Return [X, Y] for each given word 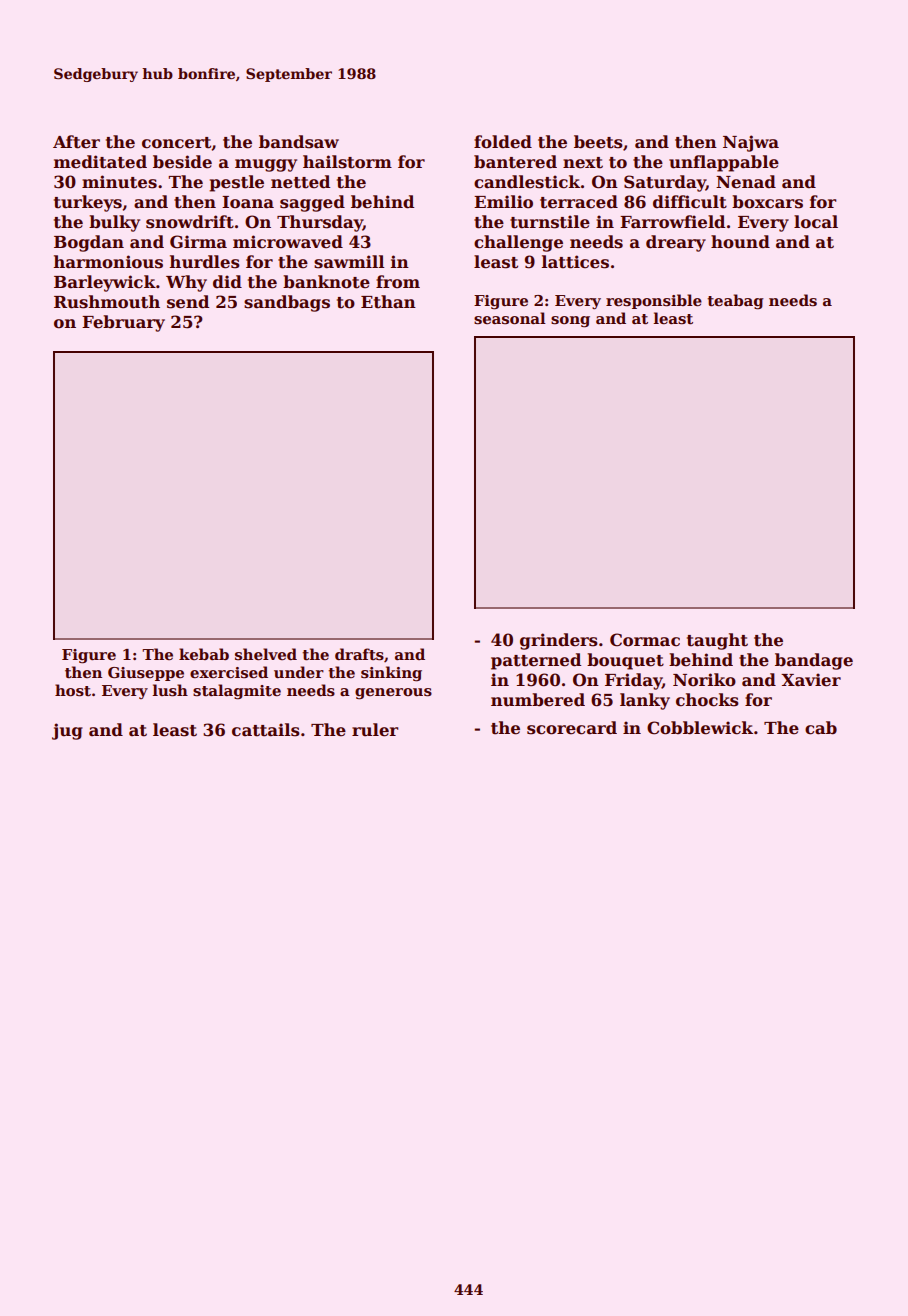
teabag [735, 302]
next [583, 163]
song [570, 322]
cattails [266, 730]
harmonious [108, 262]
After [76, 142]
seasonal [510, 318]
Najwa [751, 143]
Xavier [811, 680]
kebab [204, 654]
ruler [375, 730]
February [123, 323]
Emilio [503, 202]
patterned [536, 661]
